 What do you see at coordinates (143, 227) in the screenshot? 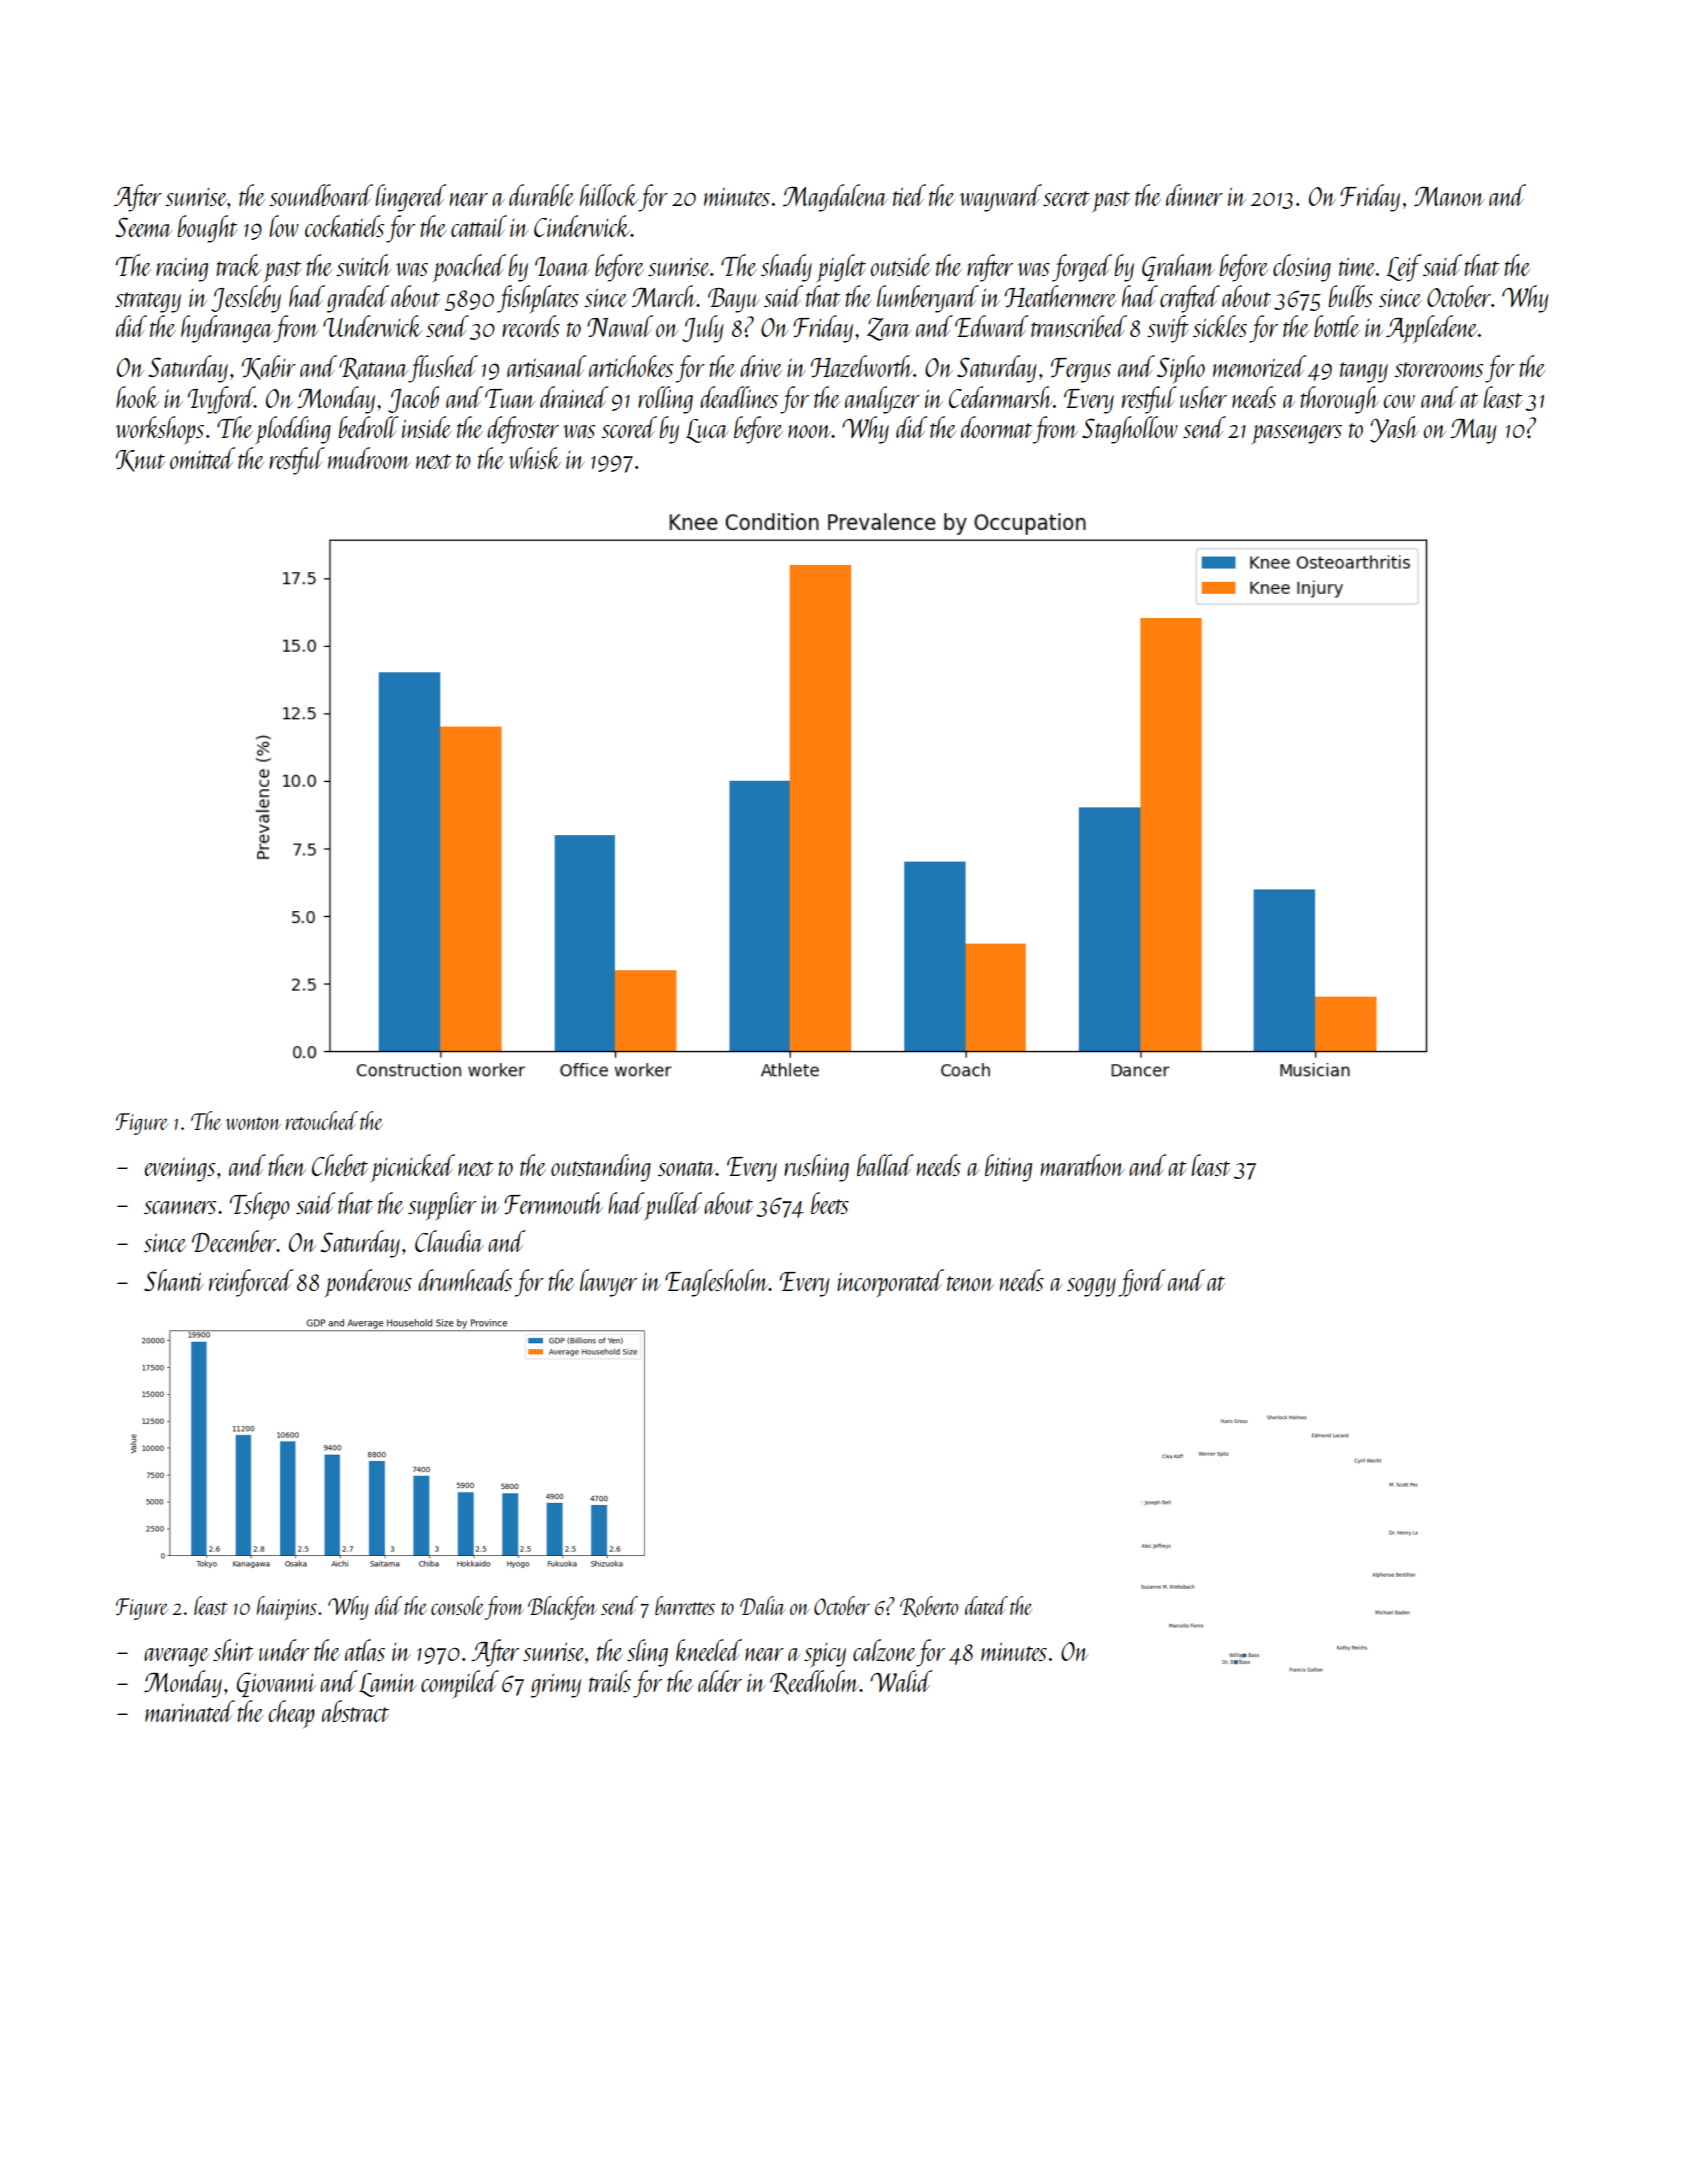
I see `Seema` at bounding box center [143, 227].
